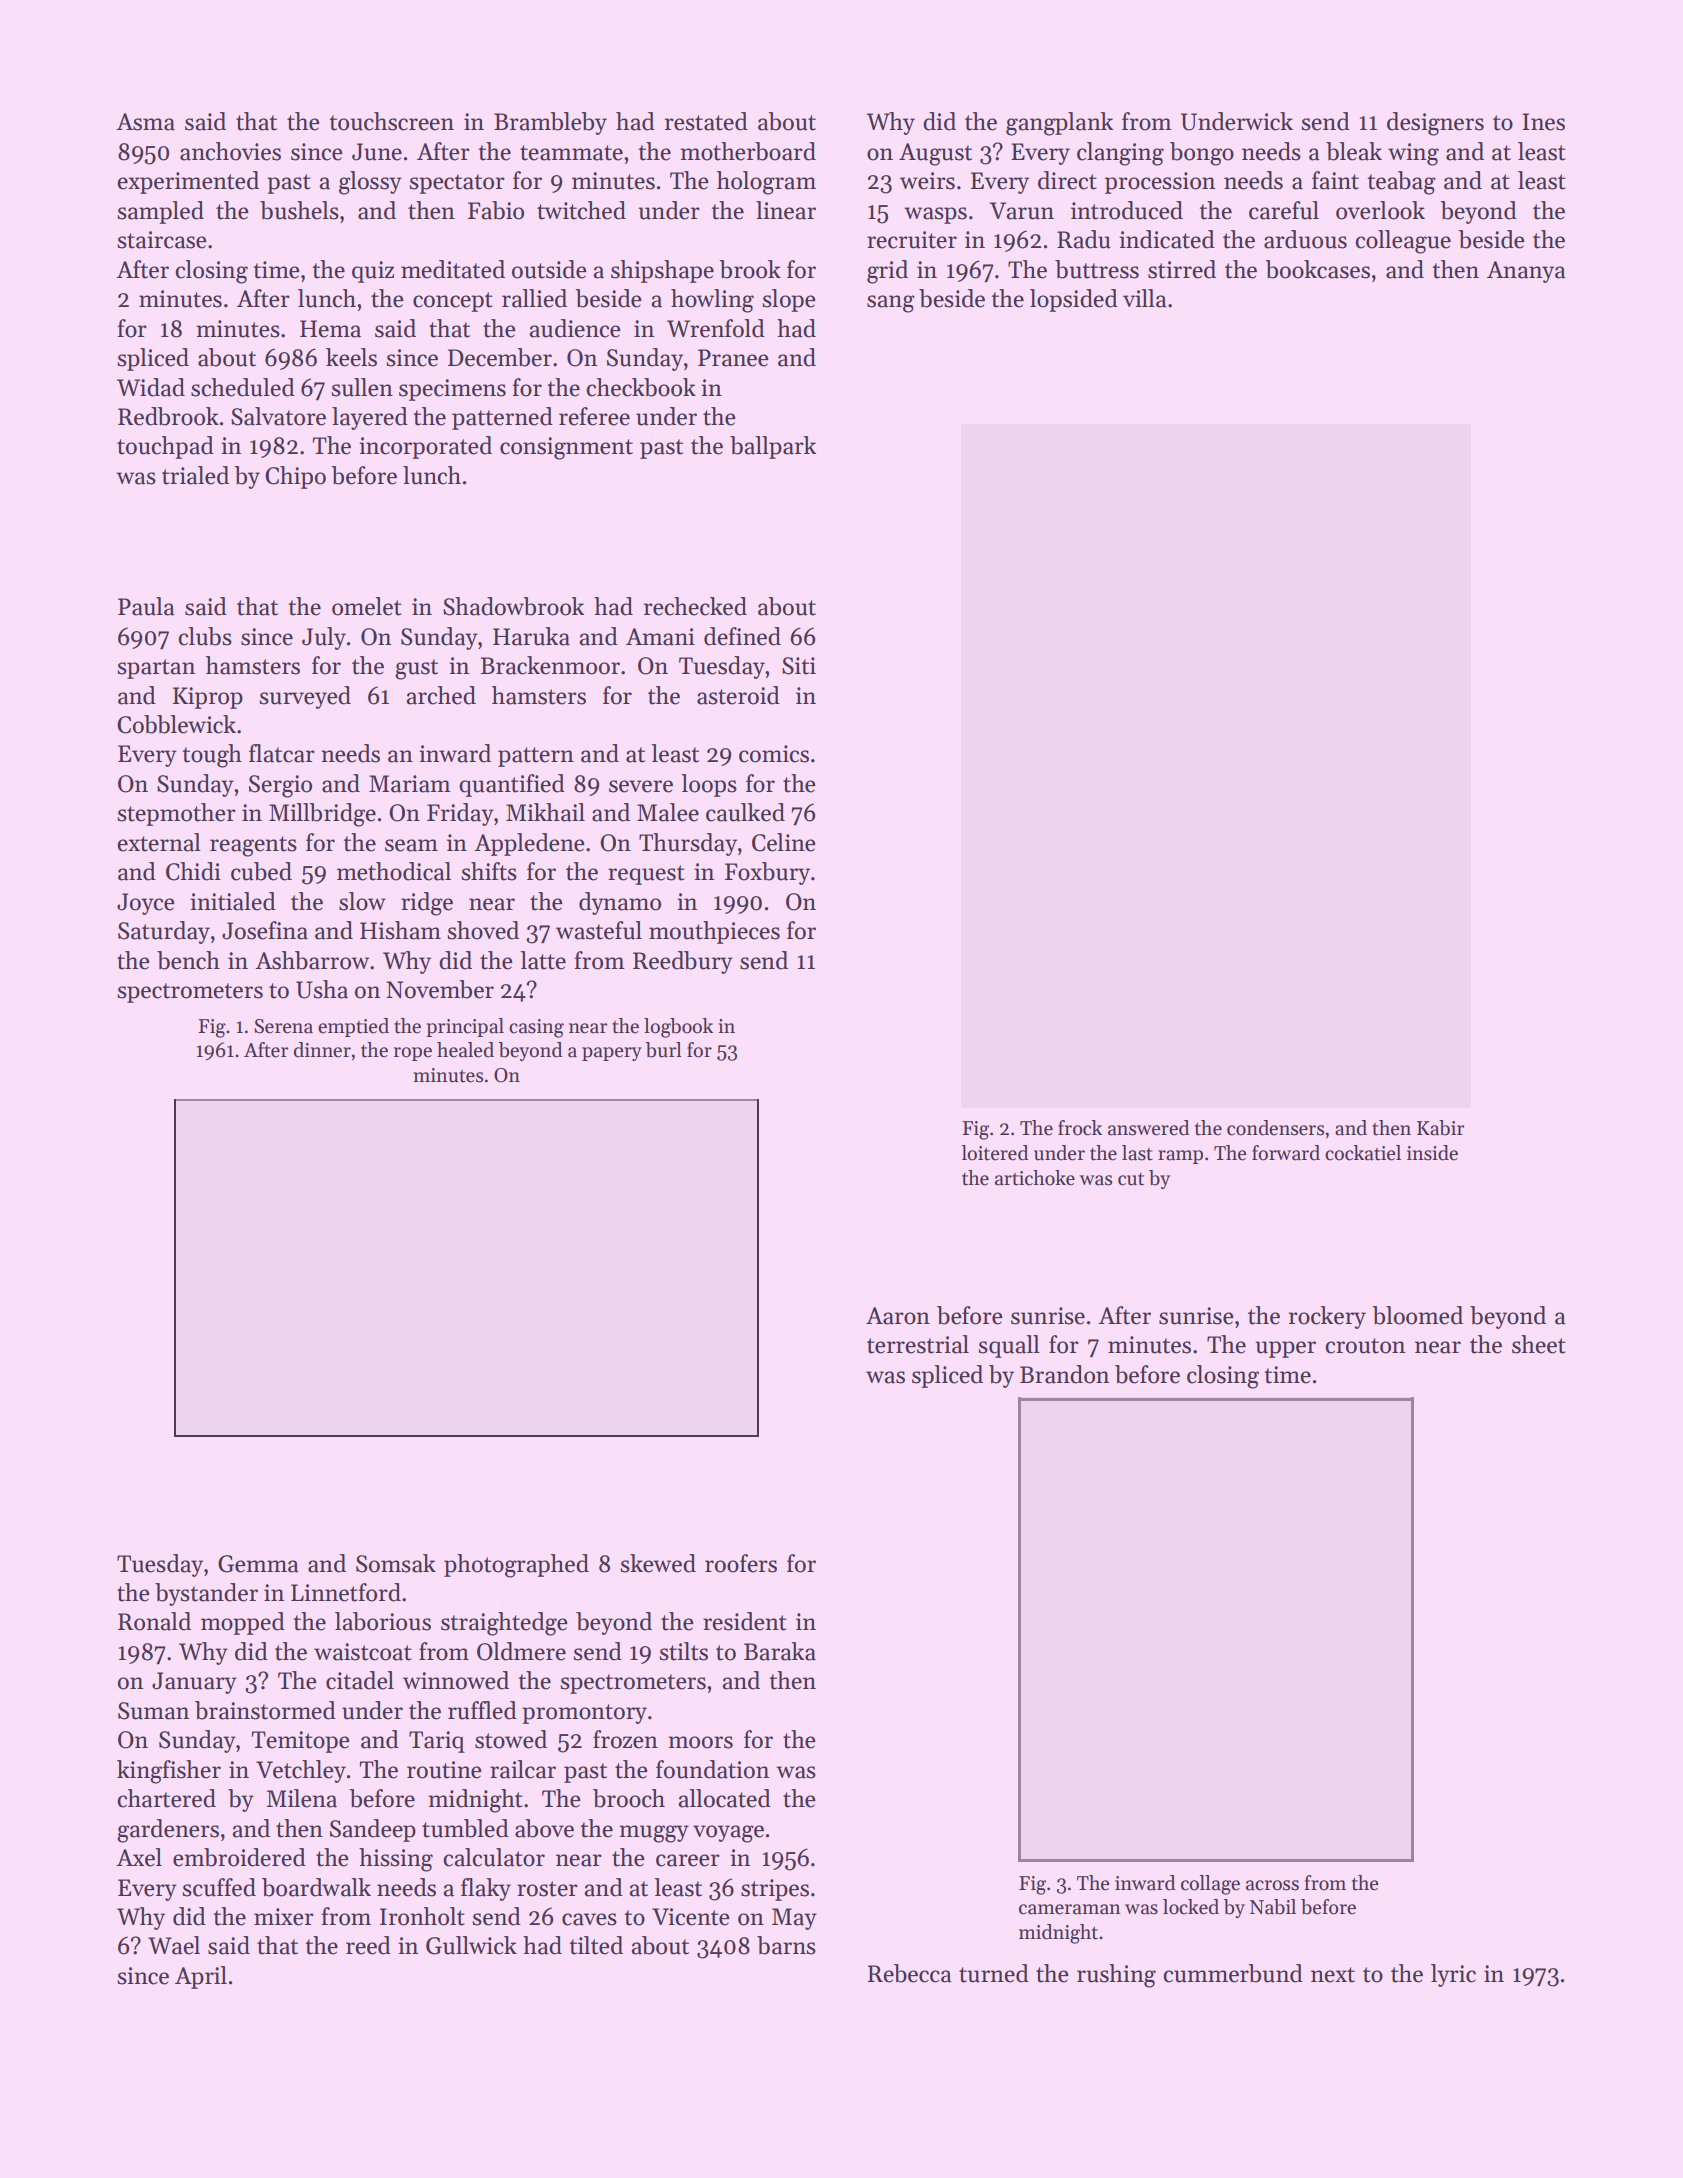 This page has height=2178, width=1683. Describe the element at coordinates (688, 844) in the page. I see `Thursday` at that location.
